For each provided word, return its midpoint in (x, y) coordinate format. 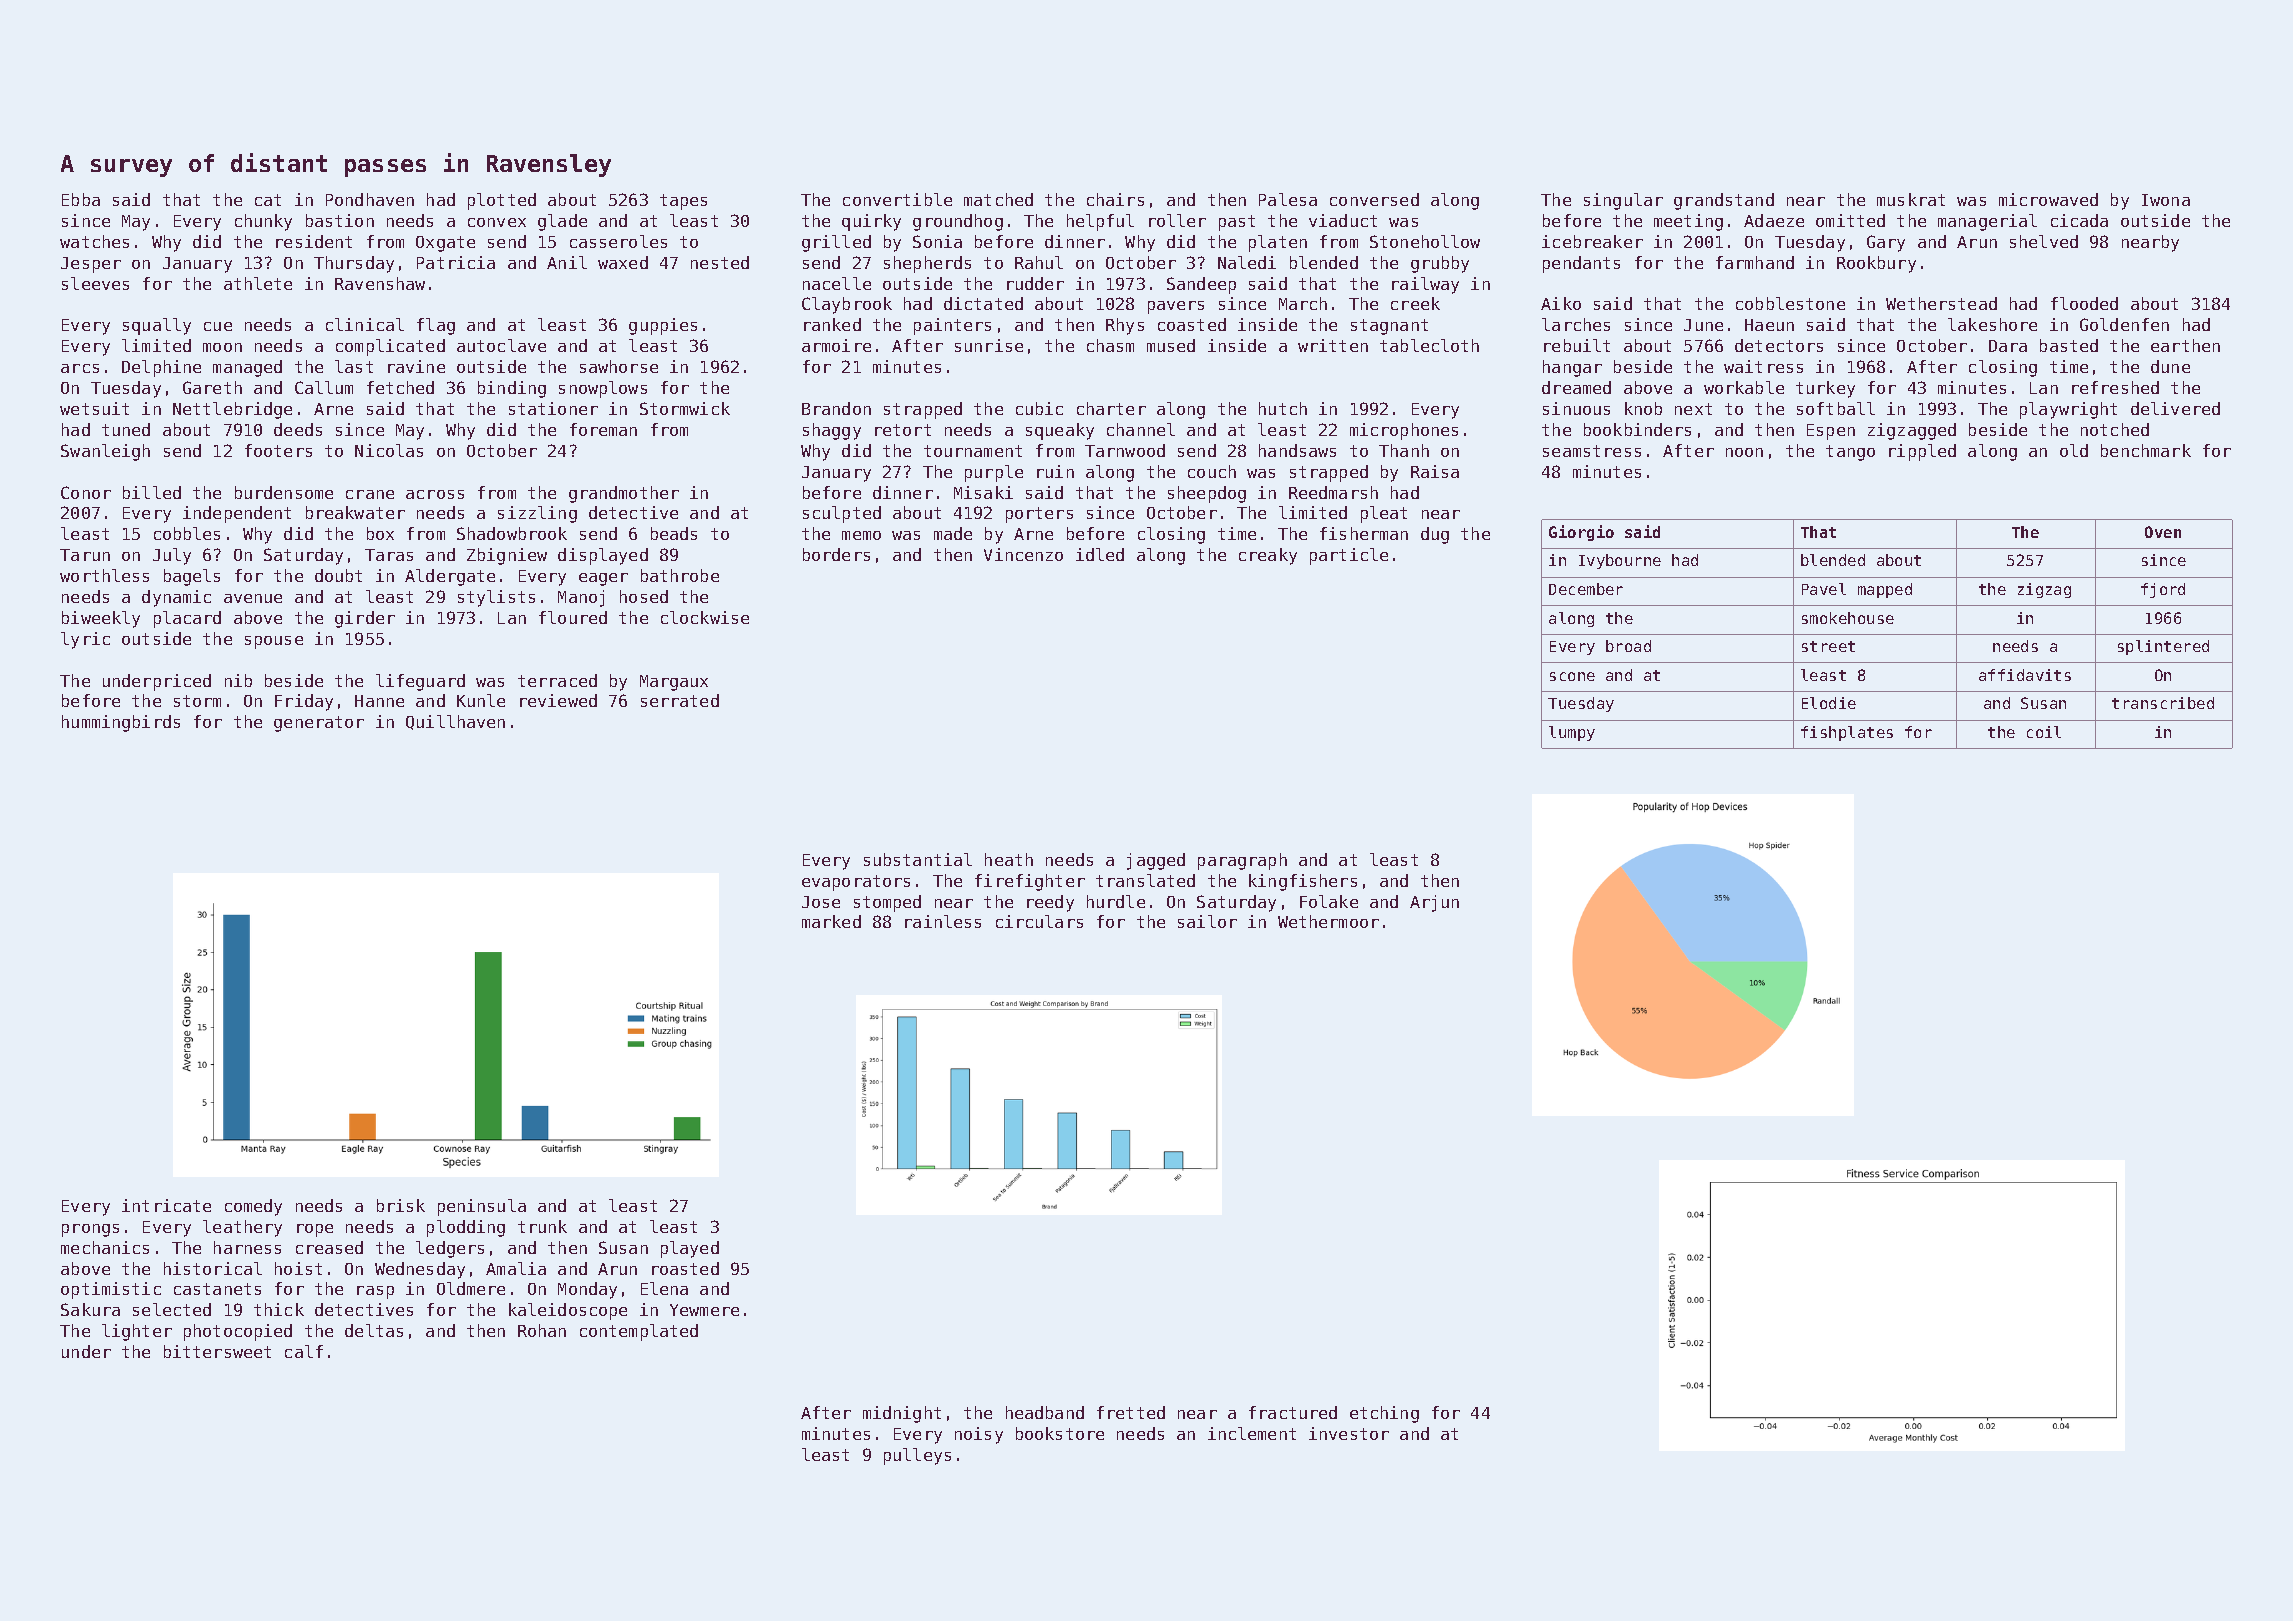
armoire (836, 345)
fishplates (1847, 733)
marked (831, 921)
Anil (567, 262)
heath (1009, 859)
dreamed (1576, 387)
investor (1349, 1433)
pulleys (917, 1456)
